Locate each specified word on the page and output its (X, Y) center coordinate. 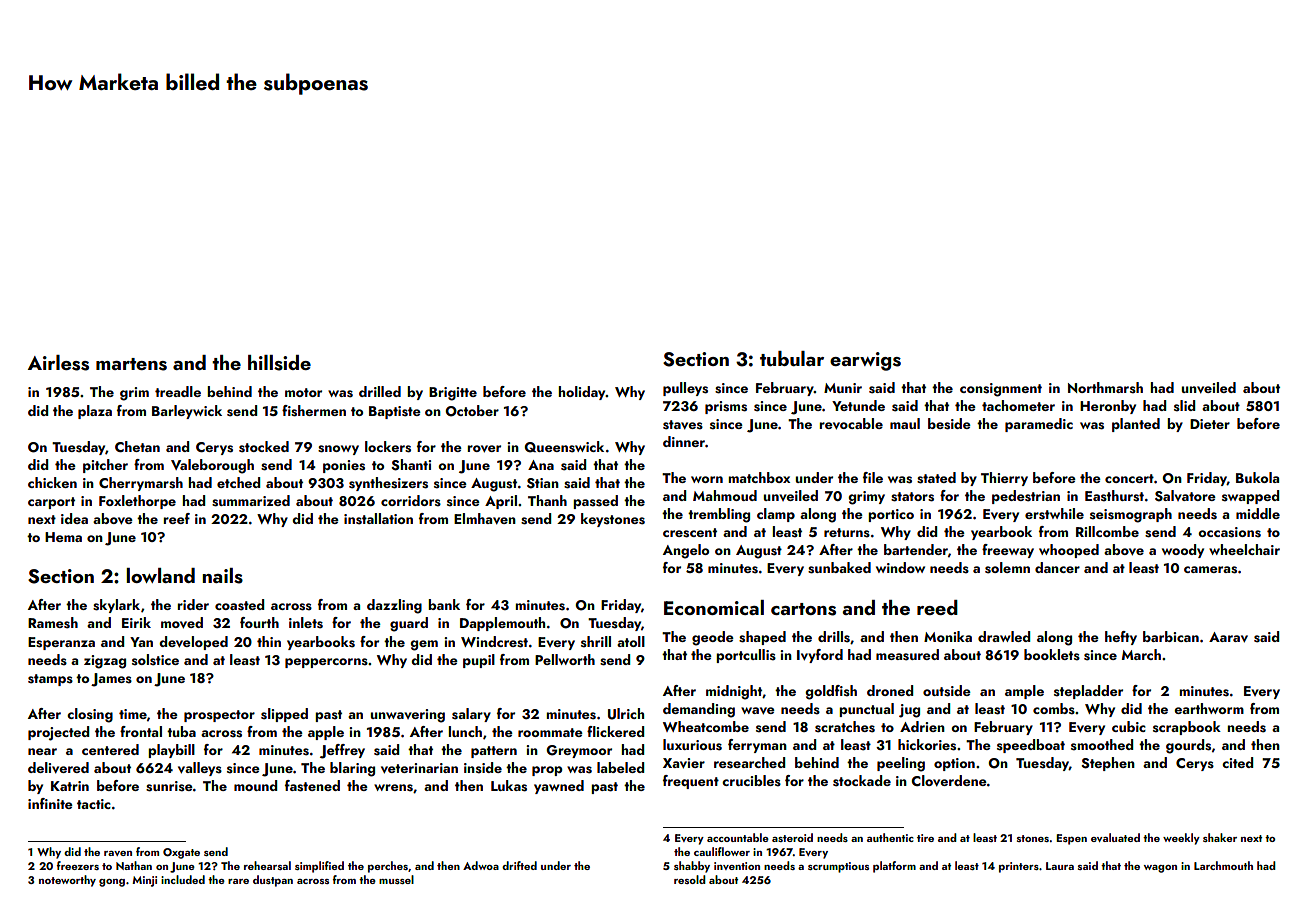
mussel (396, 879)
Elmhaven (485, 519)
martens (131, 364)
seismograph (1131, 515)
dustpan (273, 881)
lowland (160, 575)
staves (683, 425)
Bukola (1257, 477)
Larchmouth (1223, 865)
